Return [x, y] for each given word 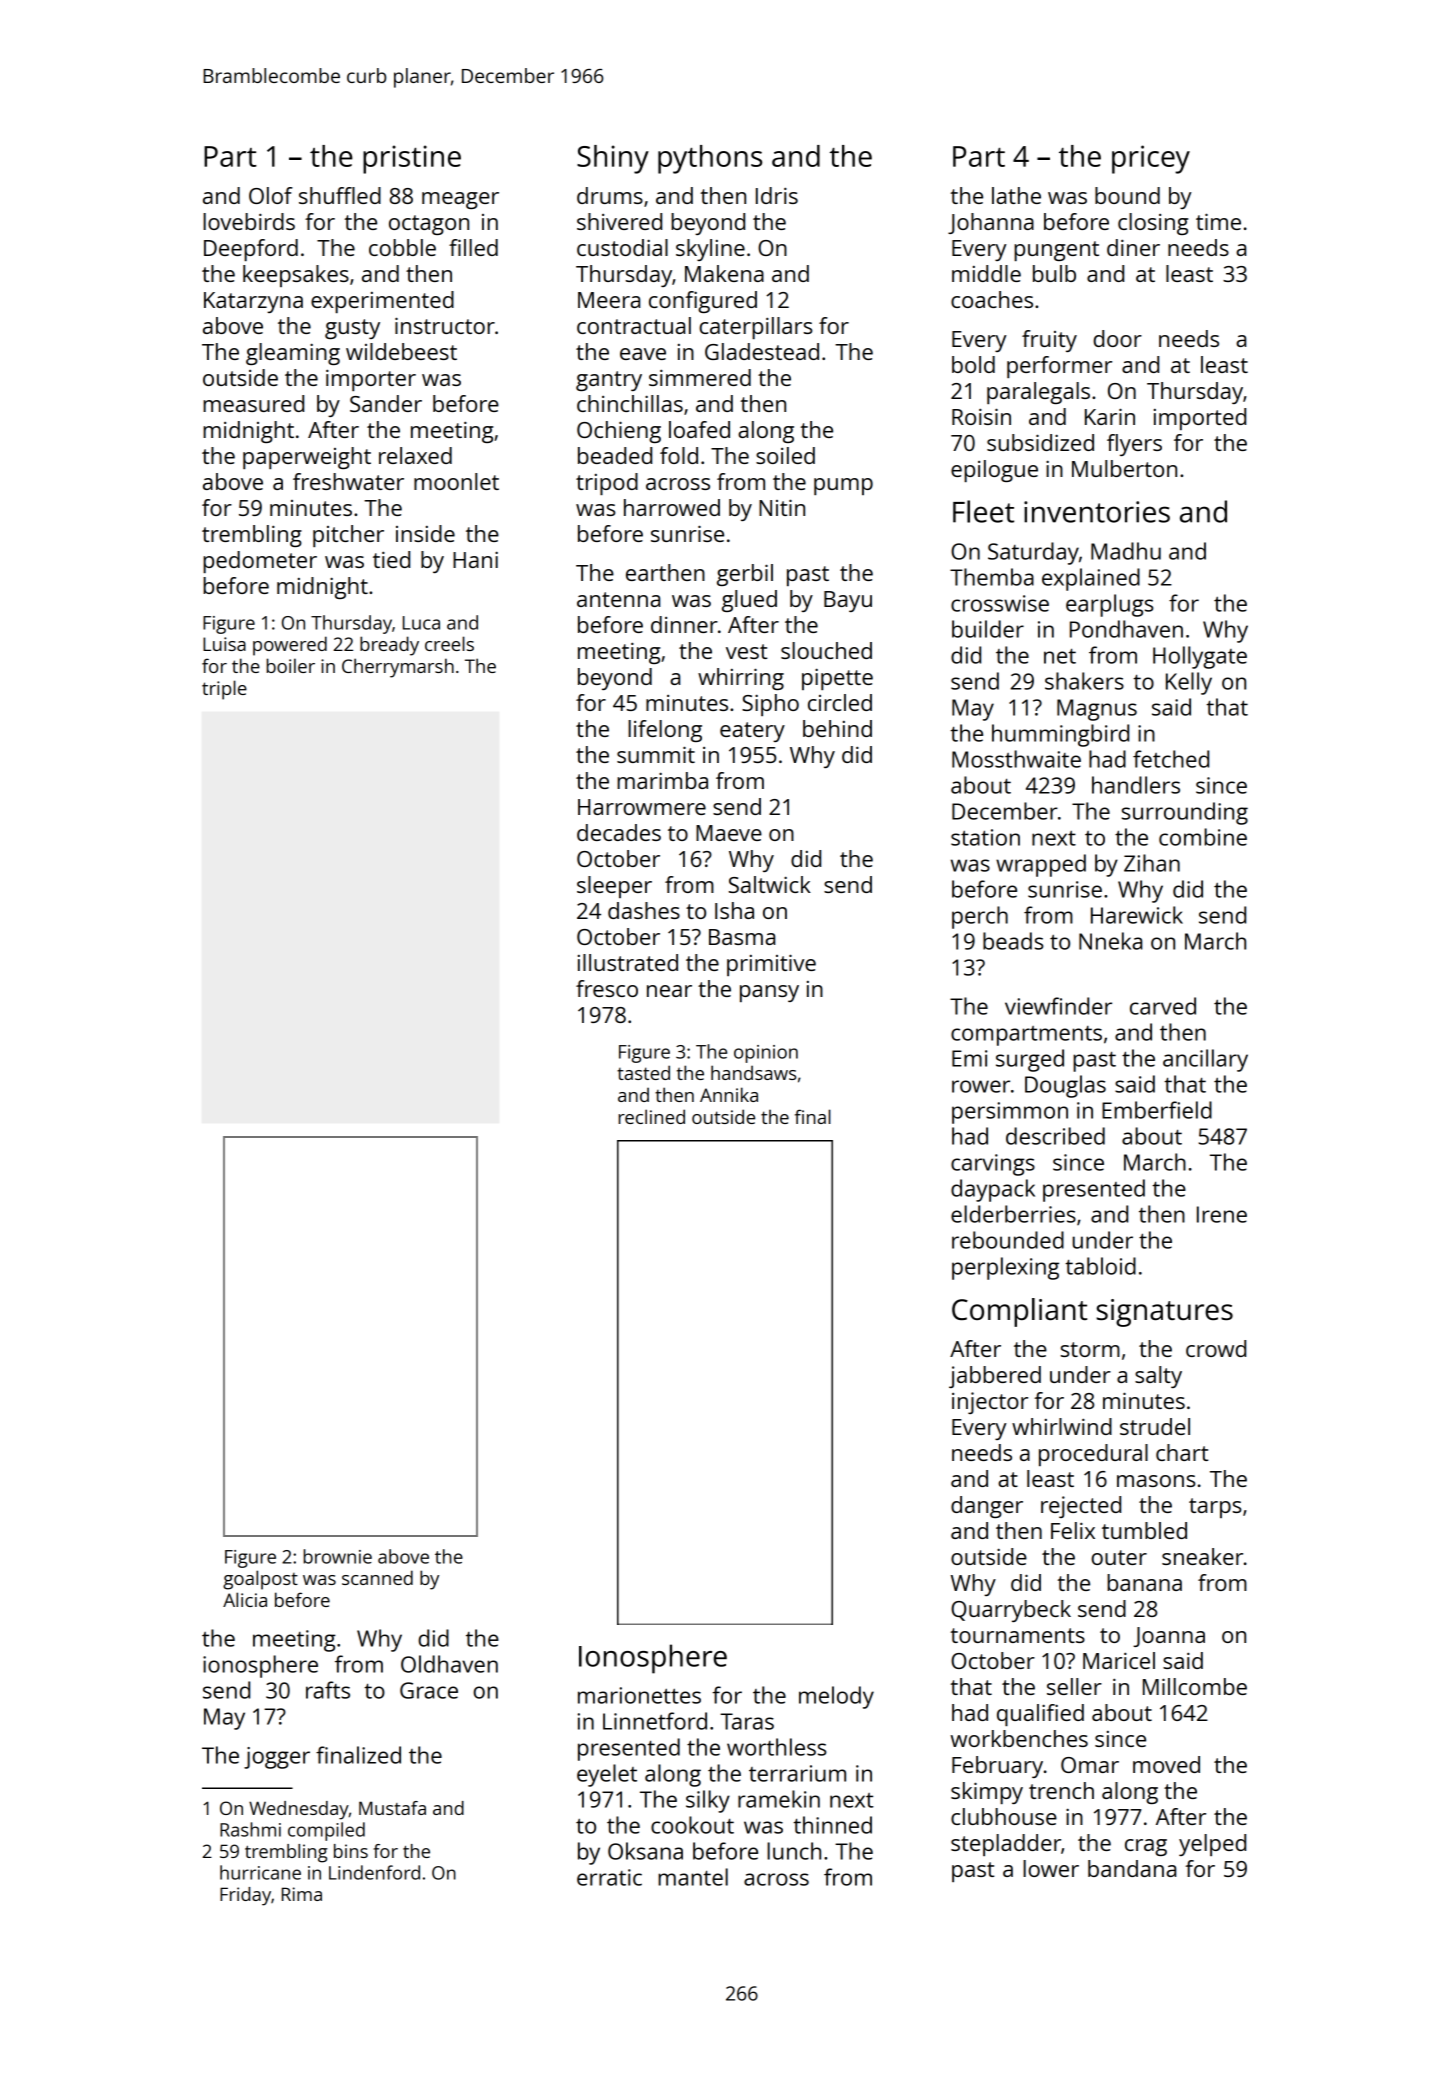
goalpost [260, 1580]
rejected [1081, 1507]
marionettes [639, 1695]
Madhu [1126, 551]
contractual [634, 325]
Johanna [991, 223]
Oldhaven [449, 1664]
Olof [271, 195]
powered [290, 646]
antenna [618, 599]
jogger [277, 1758]
